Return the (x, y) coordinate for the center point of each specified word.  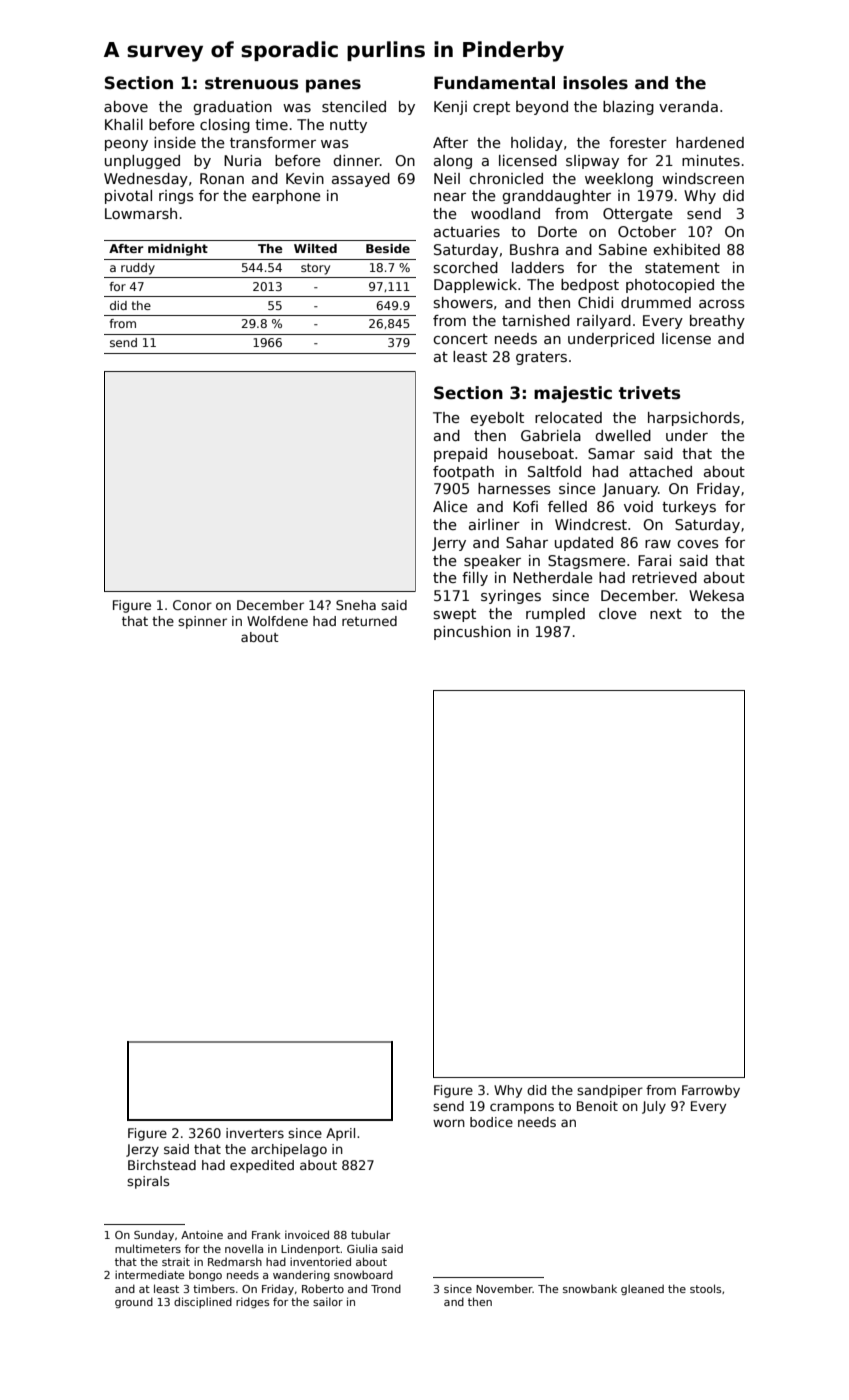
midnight (178, 250)
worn (449, 1123)
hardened (710, 142)
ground (134, 1302)
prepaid (460, 455)
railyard (604, 322)
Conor (192, 605)
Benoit (597, 1106)
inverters (255, 1133)
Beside (388, 248)
